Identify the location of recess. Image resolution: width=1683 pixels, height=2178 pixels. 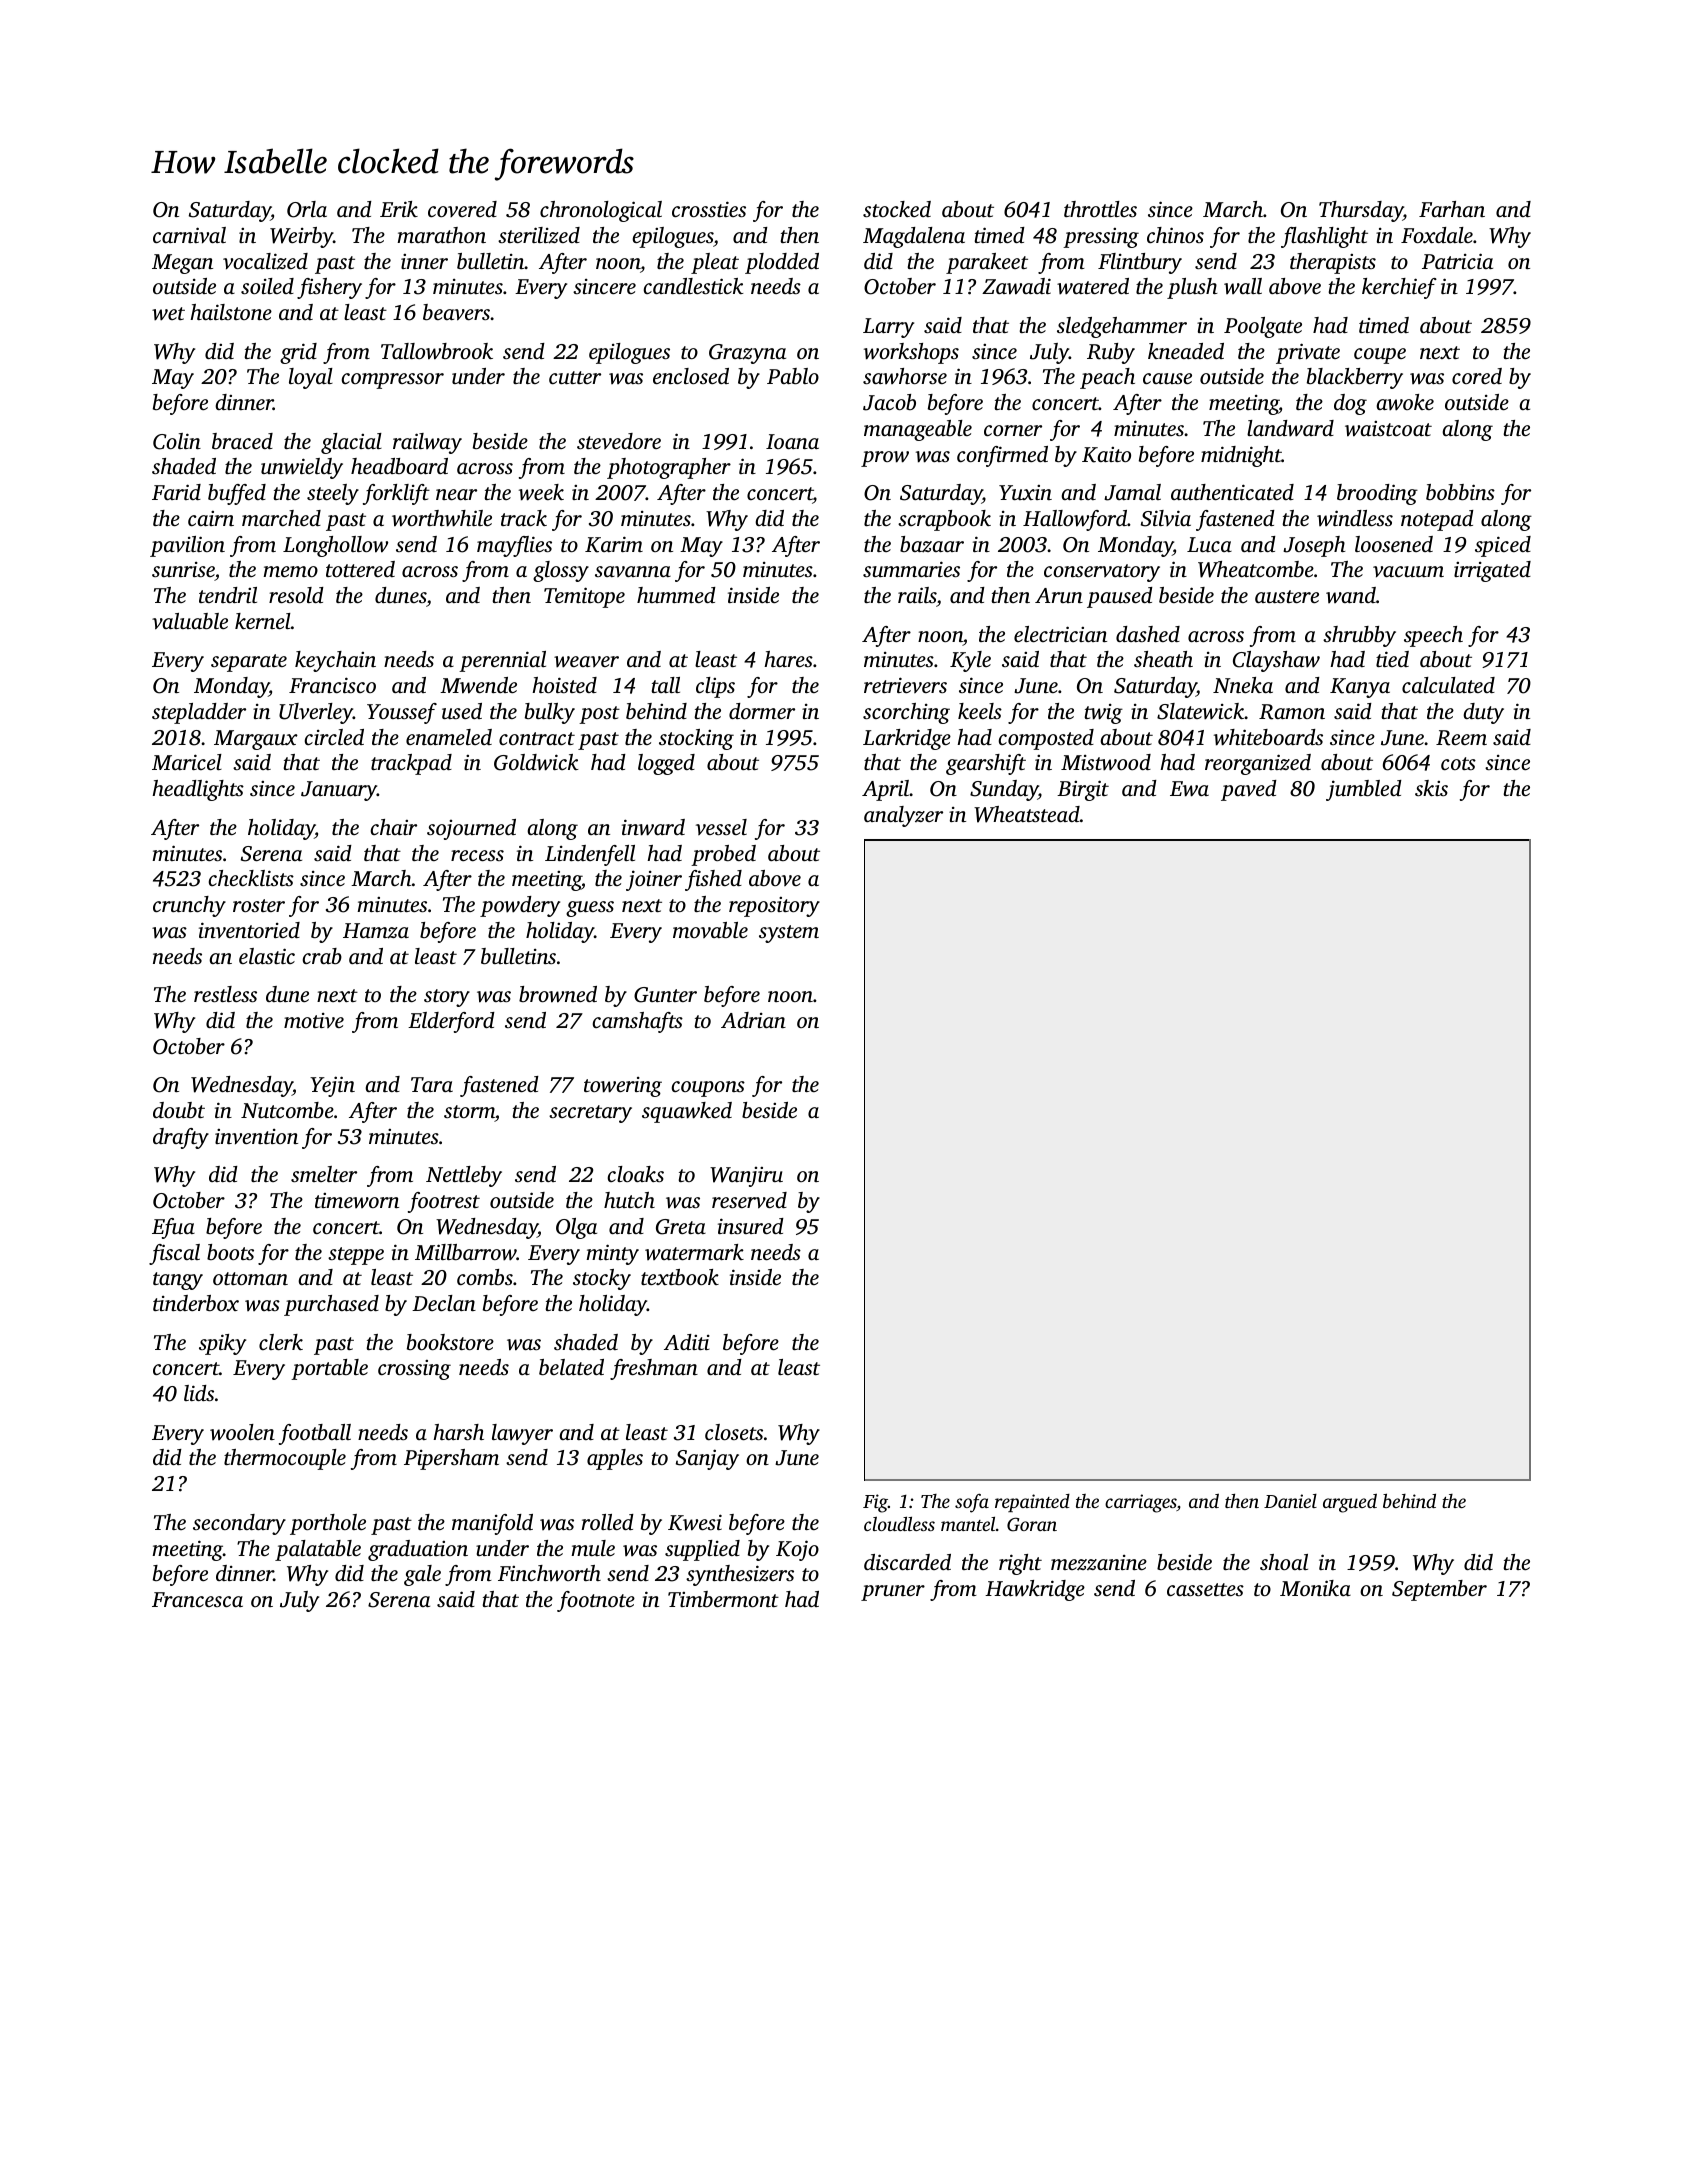
(477, 855).
